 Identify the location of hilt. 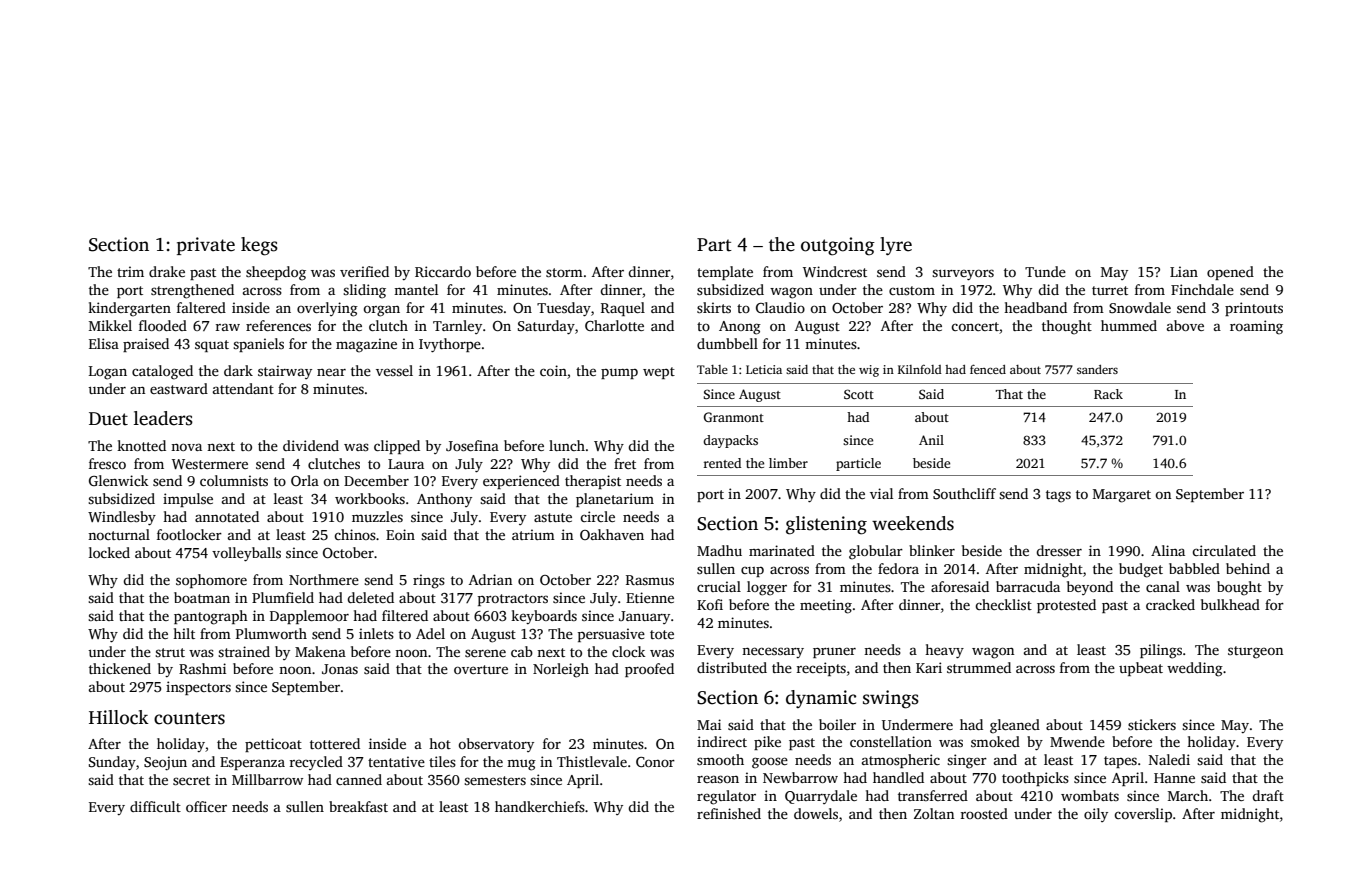
(184, 633).
